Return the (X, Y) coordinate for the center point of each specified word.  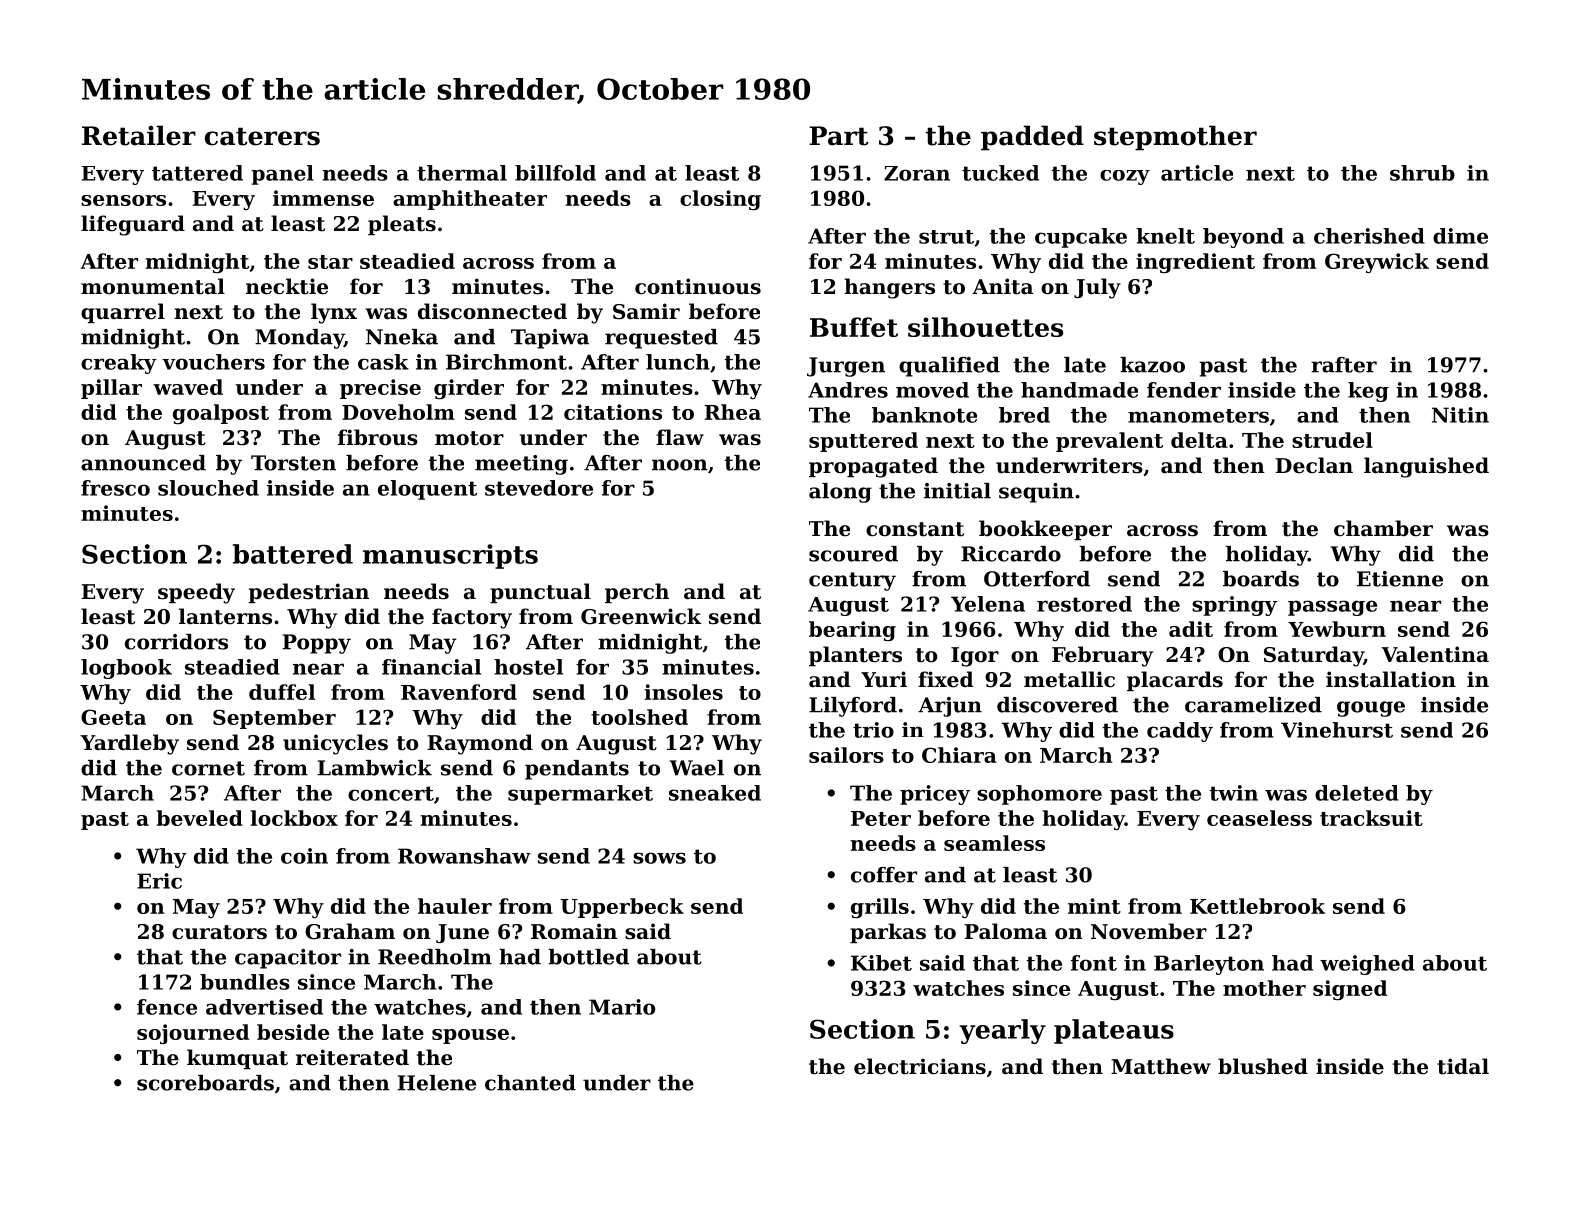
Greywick (1377, 263)
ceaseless (1259, 818)
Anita (1002, 286)
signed (1350, 990)
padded (1032, 138)
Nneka (402, 337)
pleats (402, 225)
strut (946, 237)
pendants (577, 770)
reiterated (352, 1057)
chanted (530, 1083)
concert (391, 793)
